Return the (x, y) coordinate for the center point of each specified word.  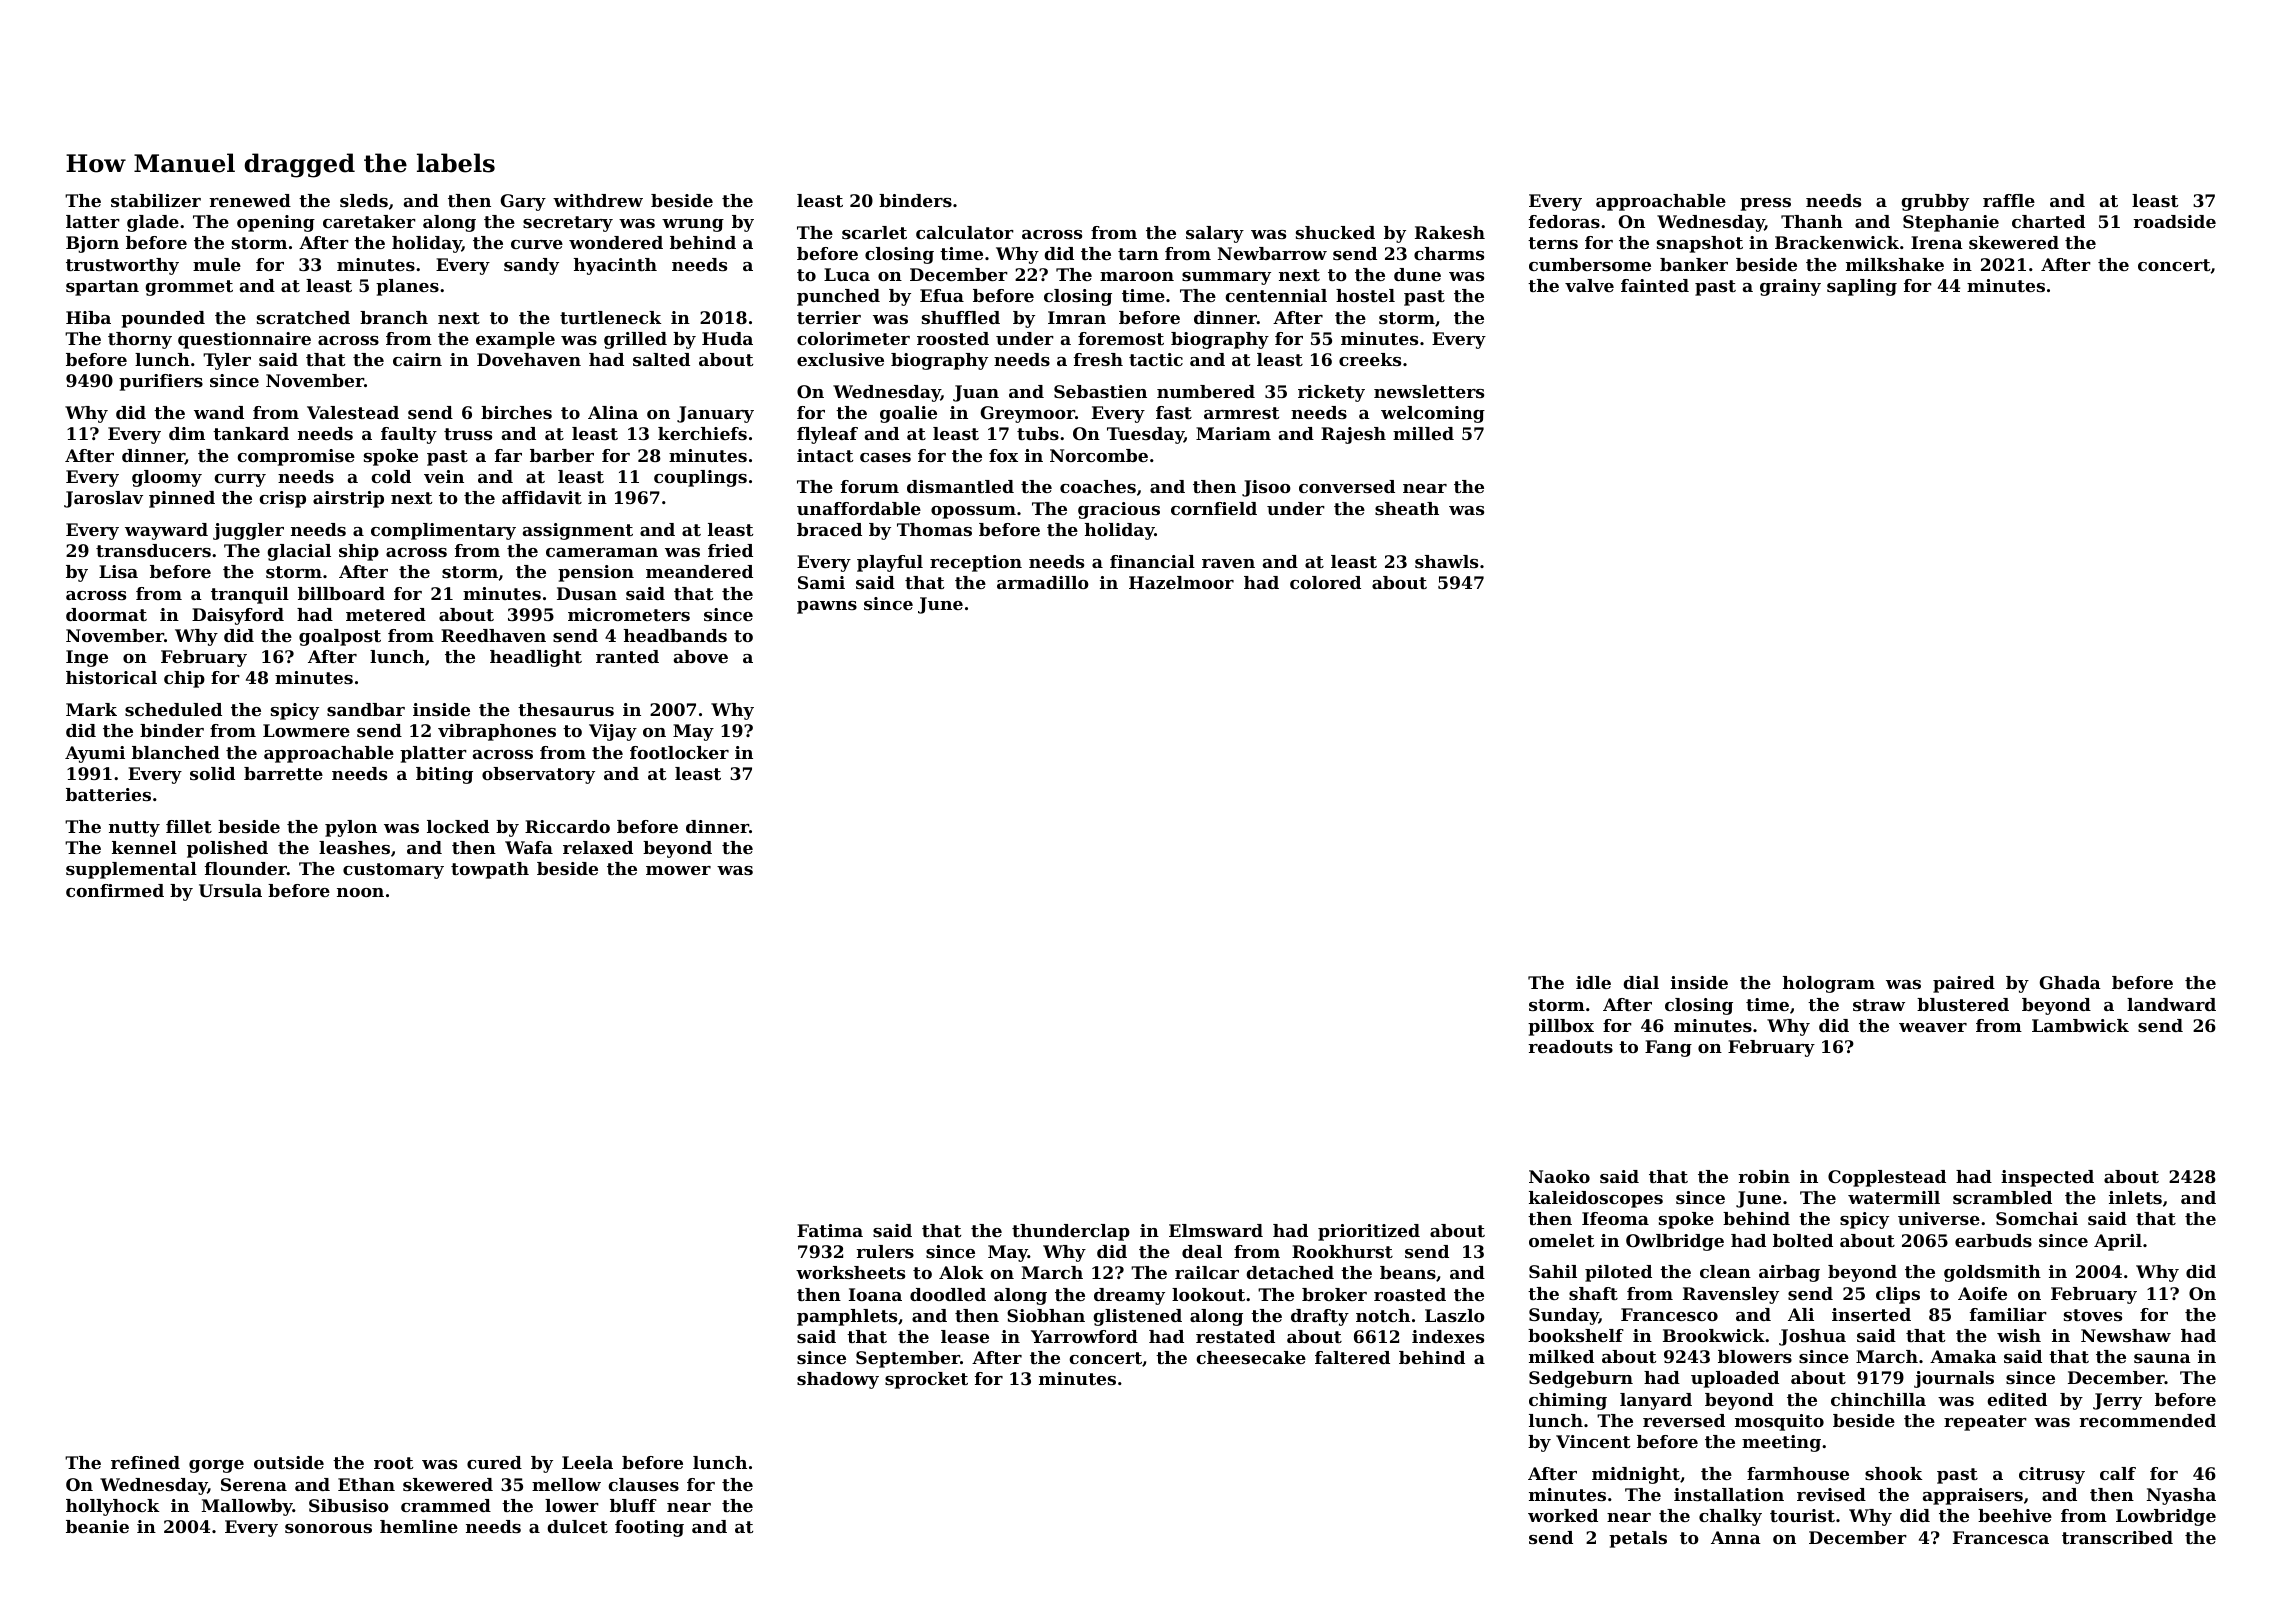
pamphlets (847, 1317)
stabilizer (156, 200)
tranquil (250, 595)
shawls (1446, 561)
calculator (965, 232)
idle (1593, 982)
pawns (827, 607)
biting (444, 775)
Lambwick (2080, 1025)
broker (1334, 1294)
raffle (2009, 200)
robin (1764, 1176)
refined (145, 1462)
